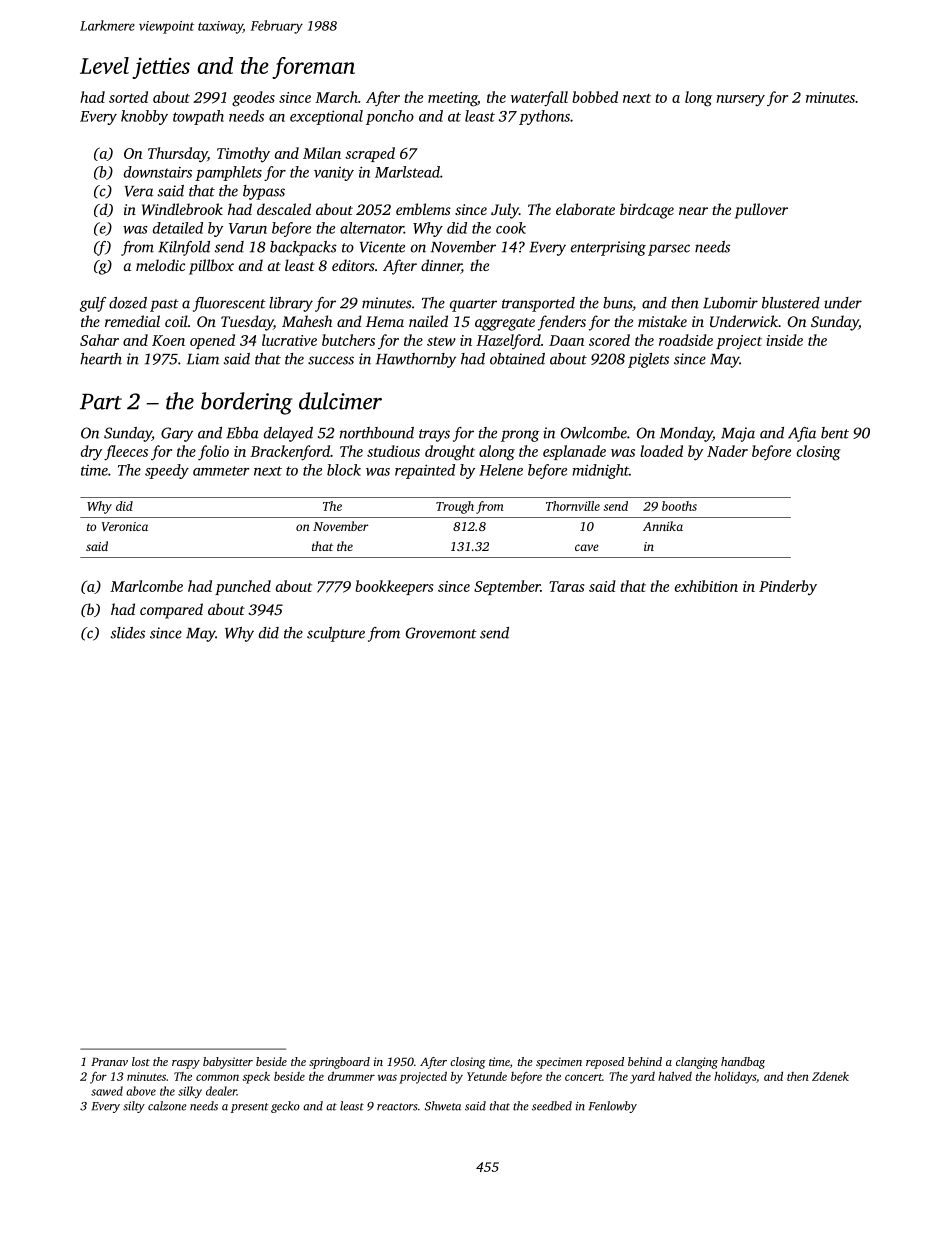 The image size is (952, 1233). Describe the element at coordinates (109, 1061) in the screenshot. I see `Pranav` at that location.
